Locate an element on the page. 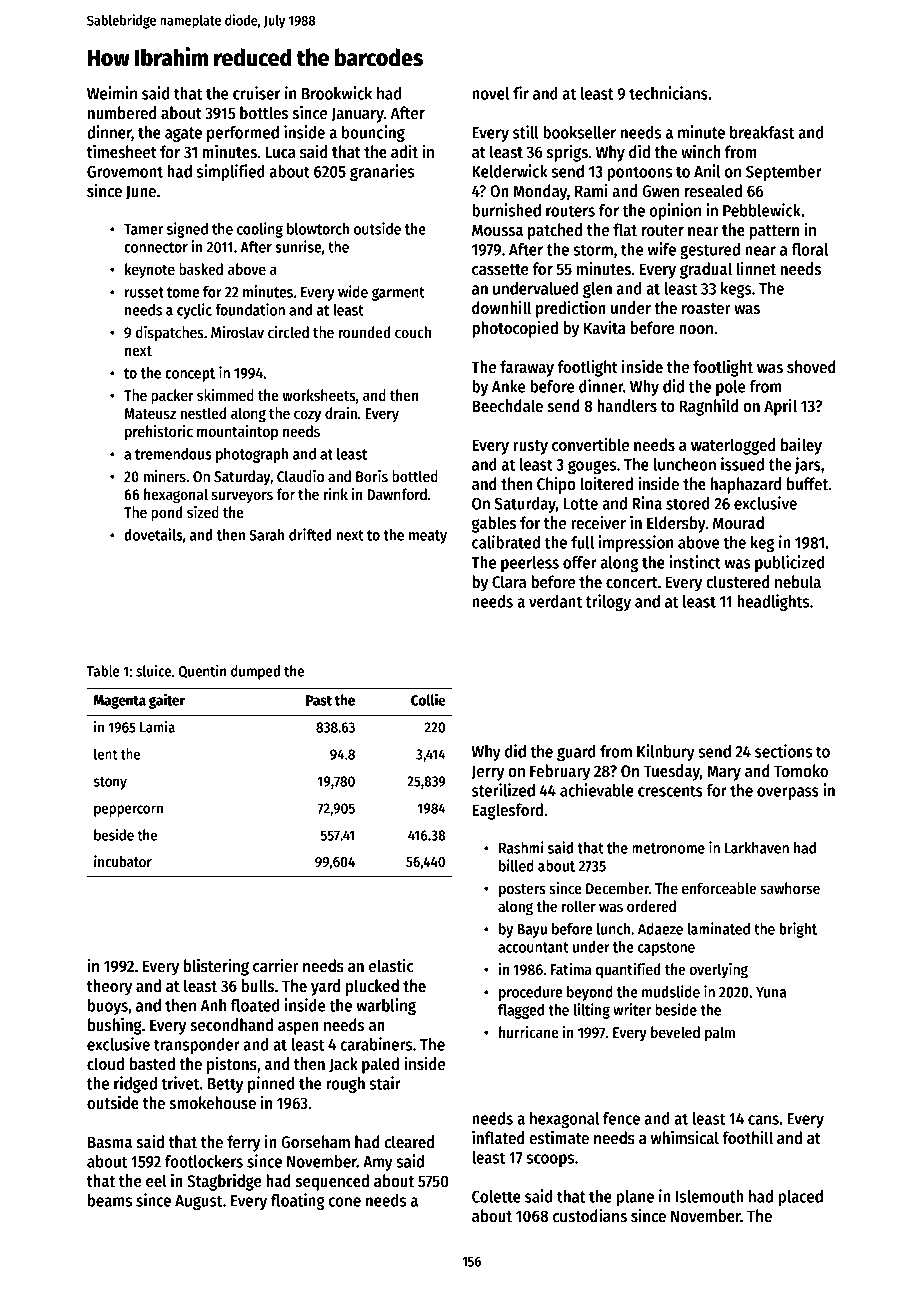 The height and width of the image is (1308, 924). prehistoric is located at coordinates (159, 433).
